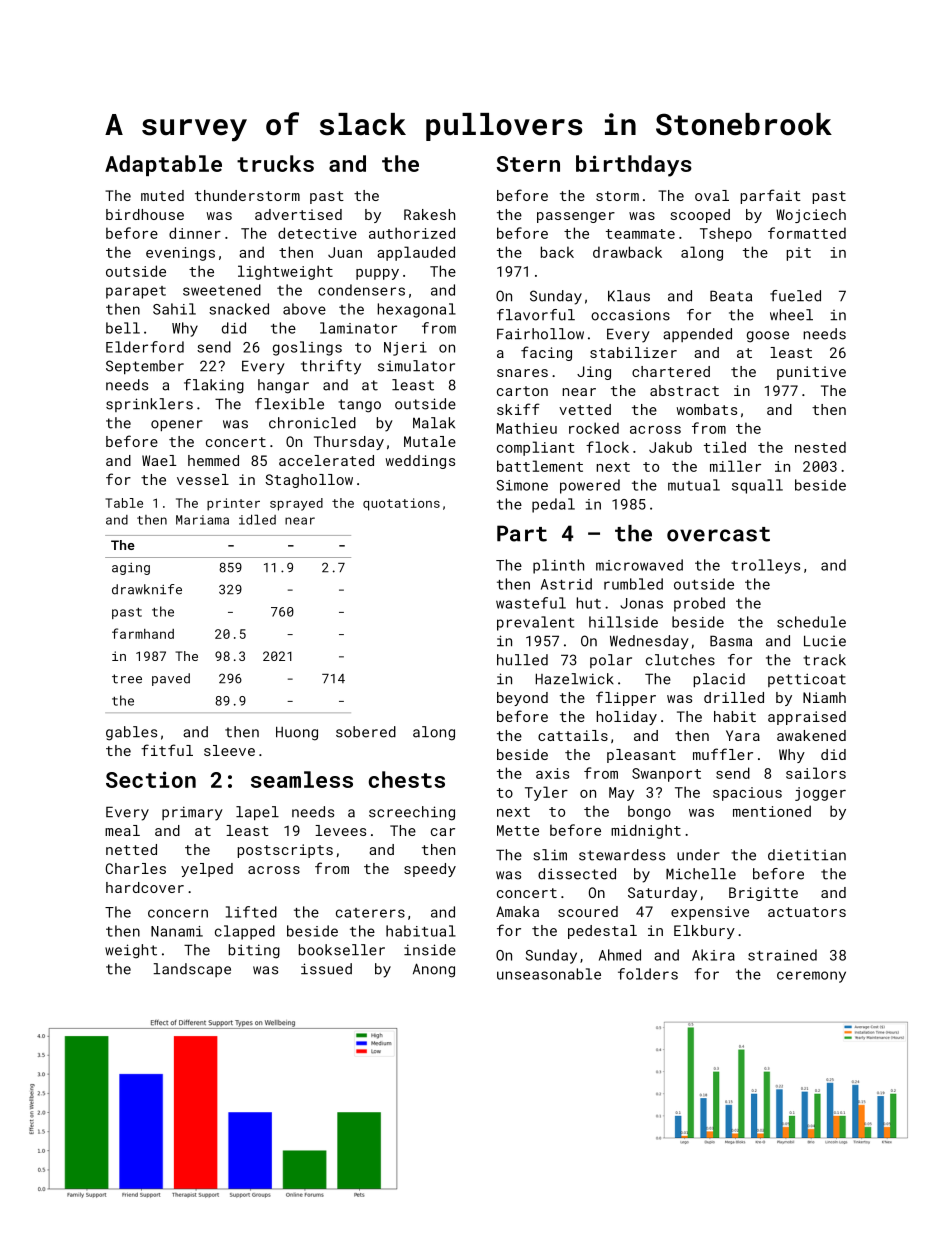 Image resolution: width=952 pixels, height=1233 pixels. What do you see at coordinates (811, 977) in the image?
I see `ceremony` at bounding box center [811, 977].
